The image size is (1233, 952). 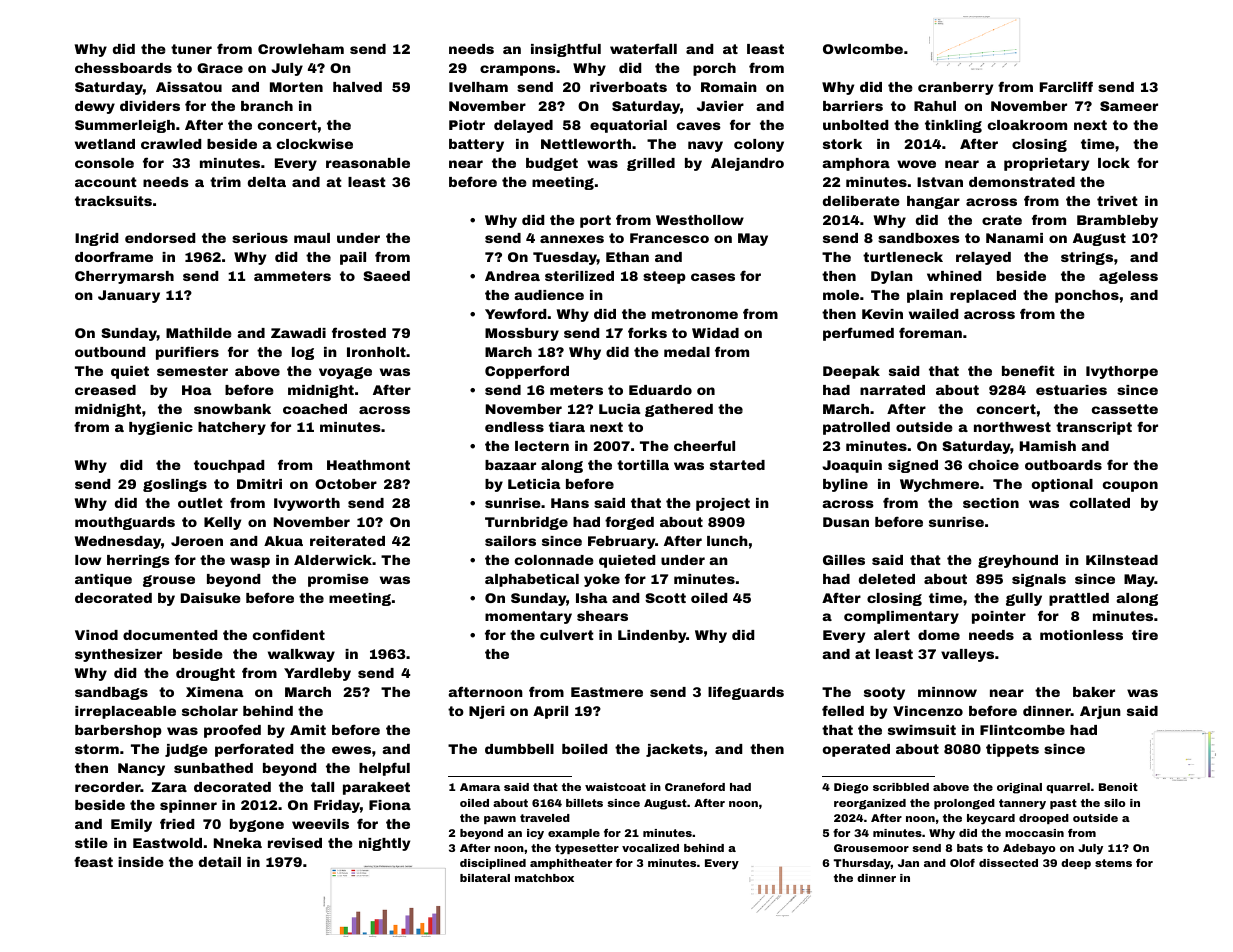 I want to click on tuner, so click(x=191, y=49).
